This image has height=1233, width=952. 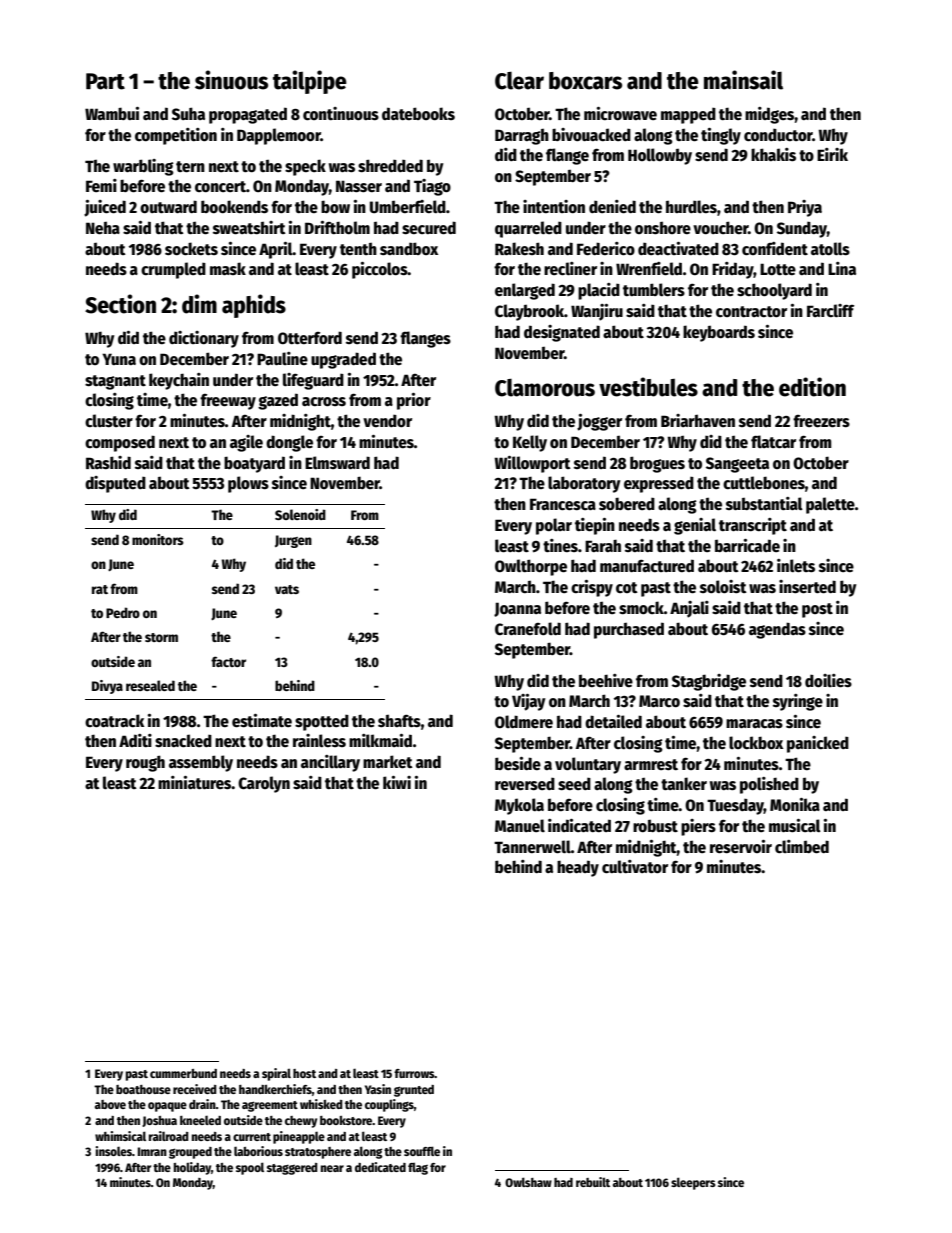 What do you see at coordinates (777, 630) in the image?
I see `agendas` at bounding box center [777, 630].
